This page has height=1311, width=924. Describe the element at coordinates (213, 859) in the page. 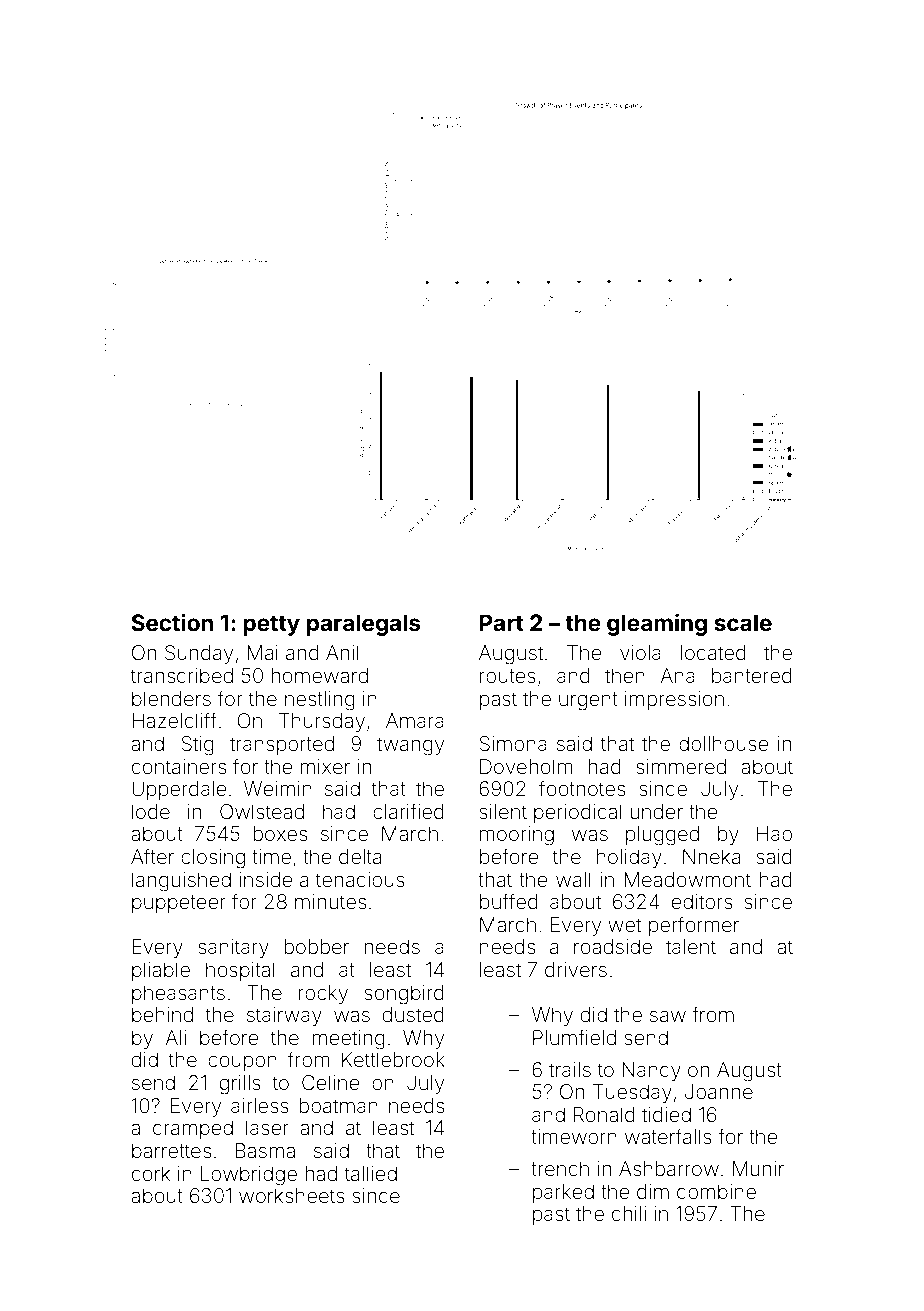

I see `closing` at that location.
